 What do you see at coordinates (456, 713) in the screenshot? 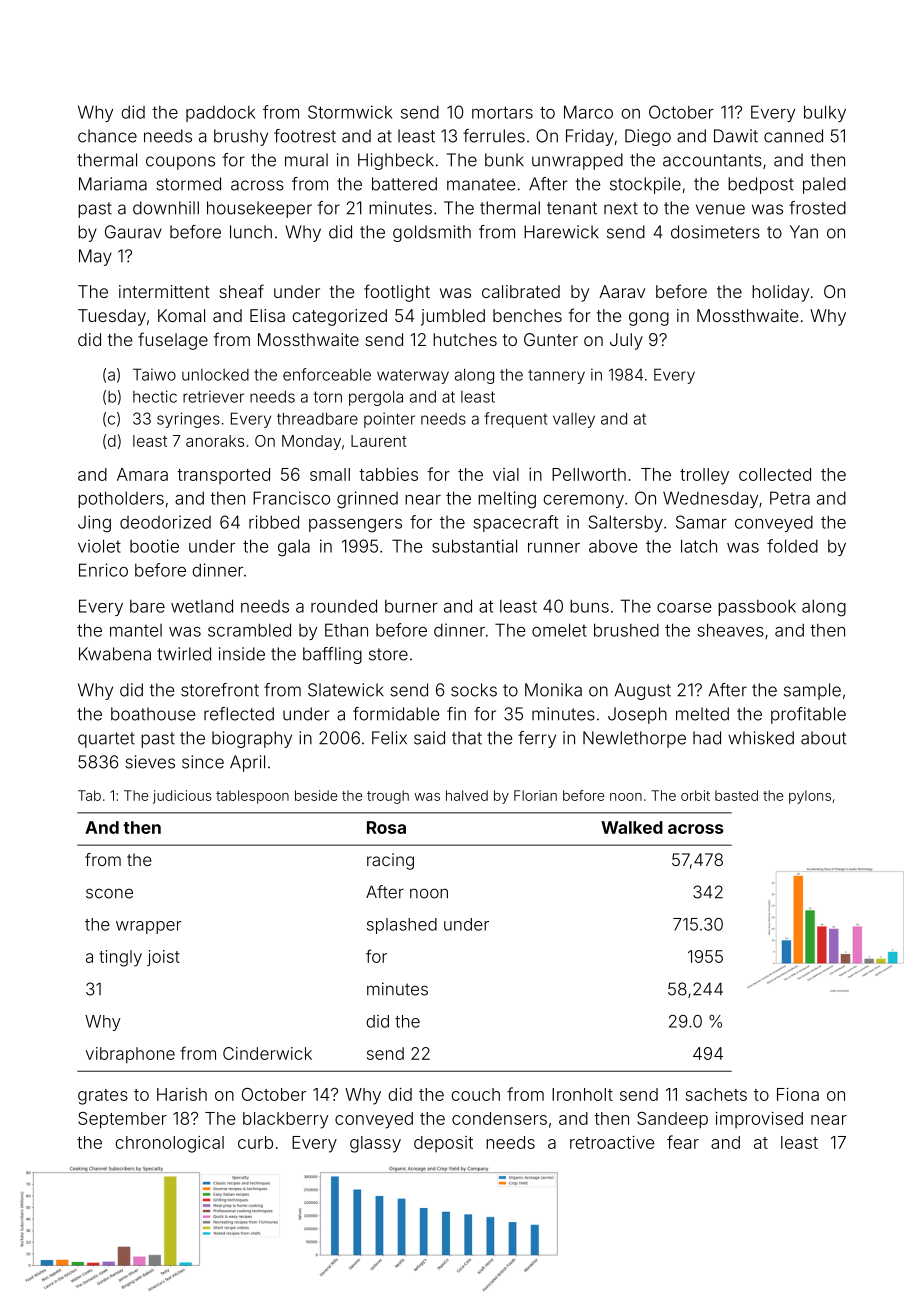
I see `fin` at bounding box center [456, 713].
